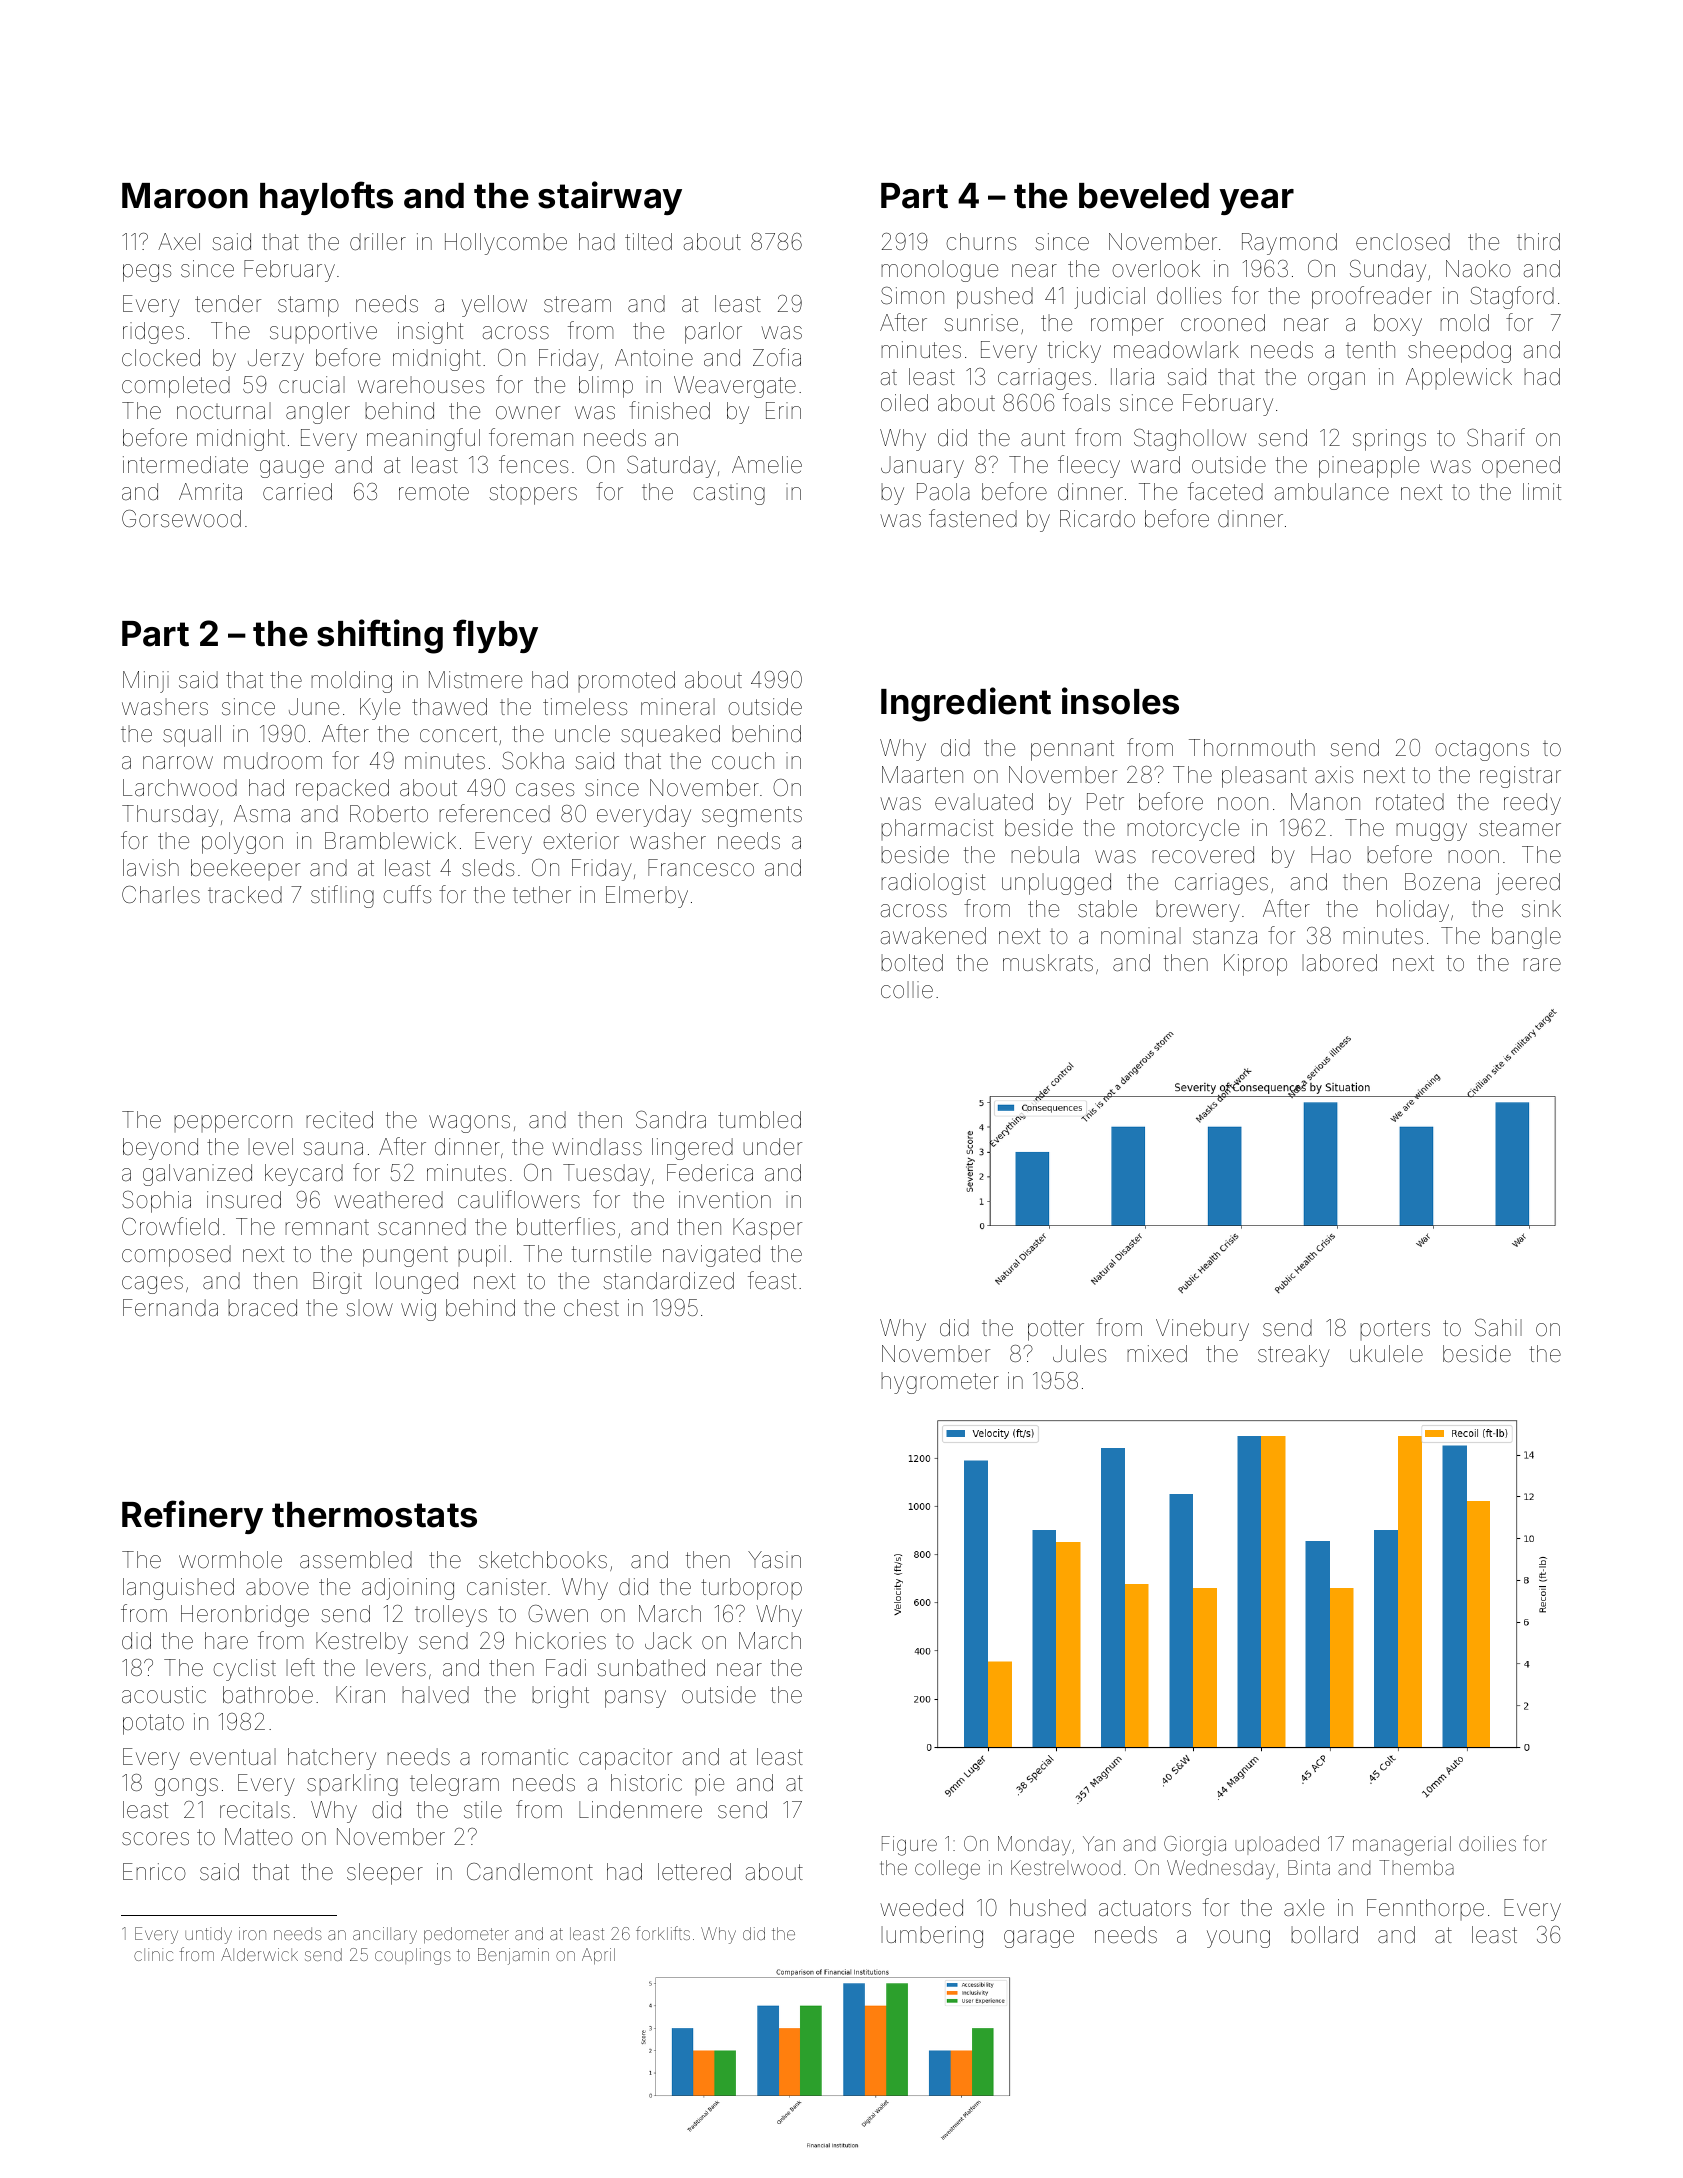 This screenshot has width=1683, height=2178. I want to click on beyond, so click(160, 1149).
